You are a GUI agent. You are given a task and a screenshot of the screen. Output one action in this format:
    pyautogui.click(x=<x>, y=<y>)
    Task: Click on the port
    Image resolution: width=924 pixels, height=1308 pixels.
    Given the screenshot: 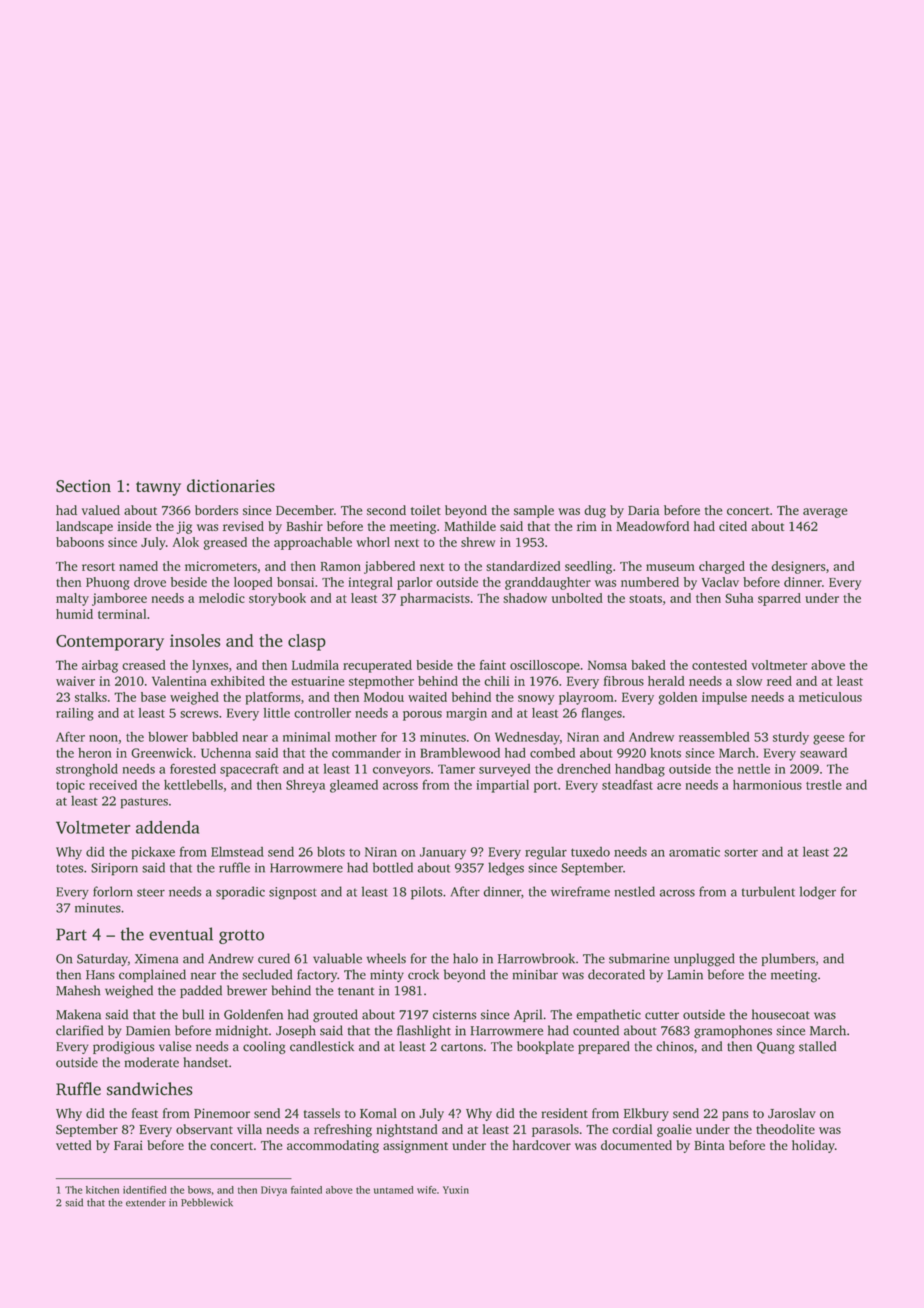 What is the action you would take?
    pyautogui.click(x=545, y=787)
